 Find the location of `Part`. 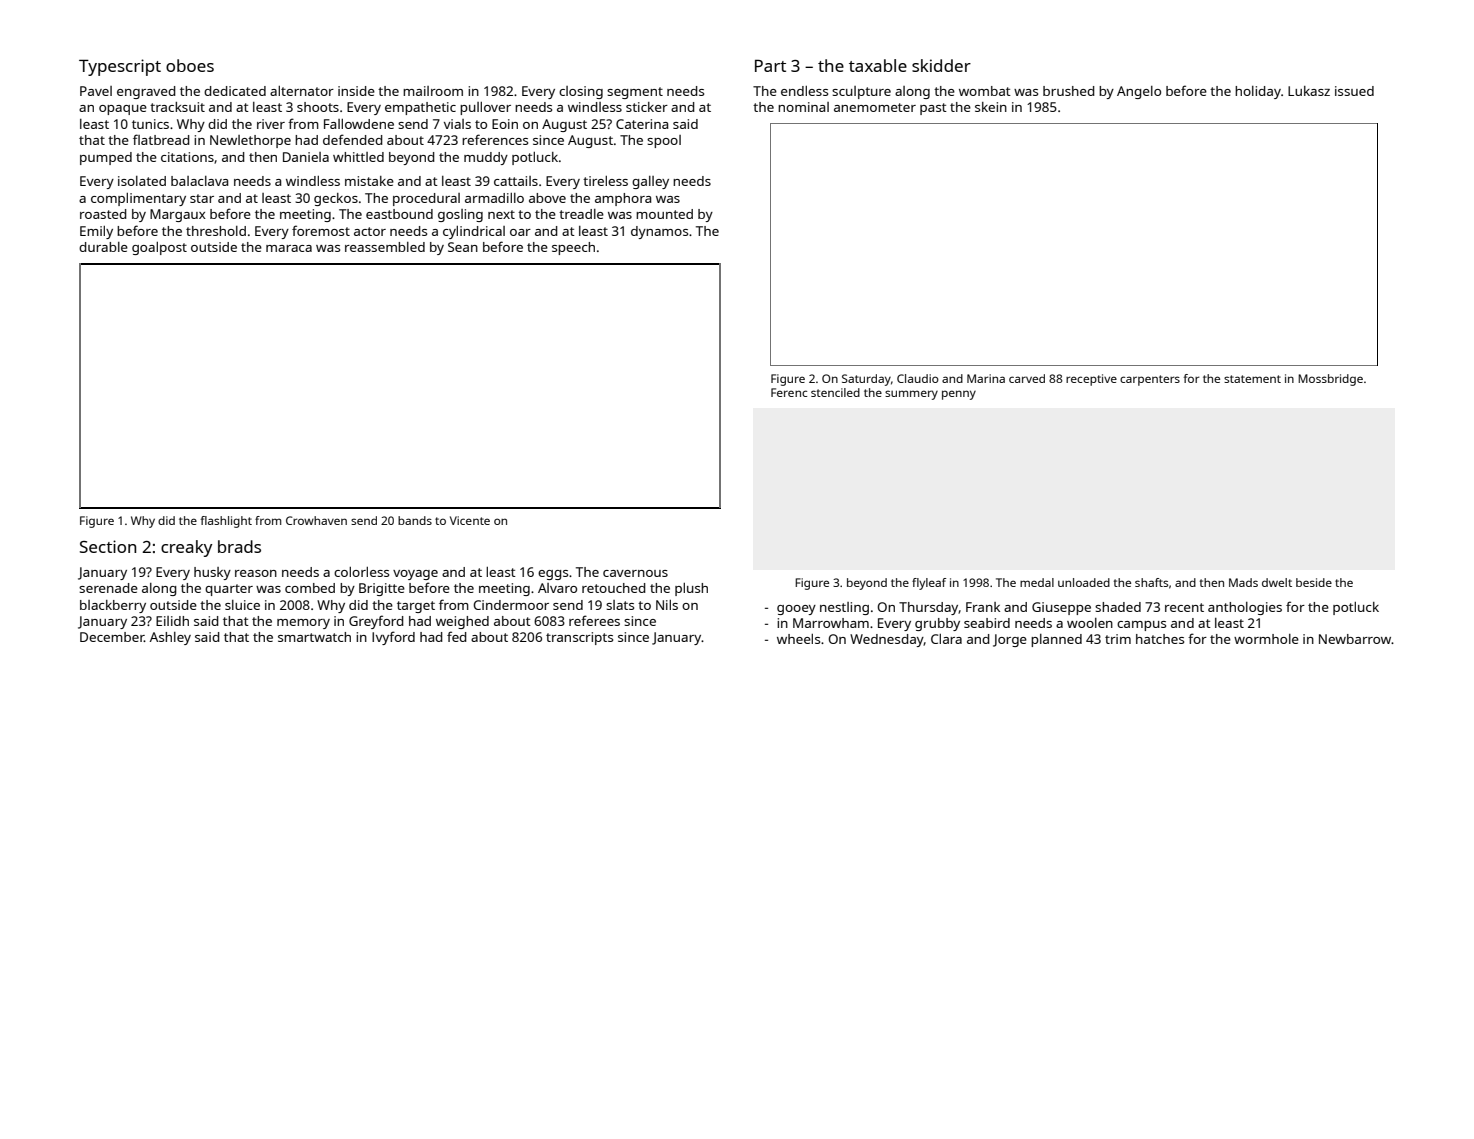

Part is located at coordinates (770, 65).
